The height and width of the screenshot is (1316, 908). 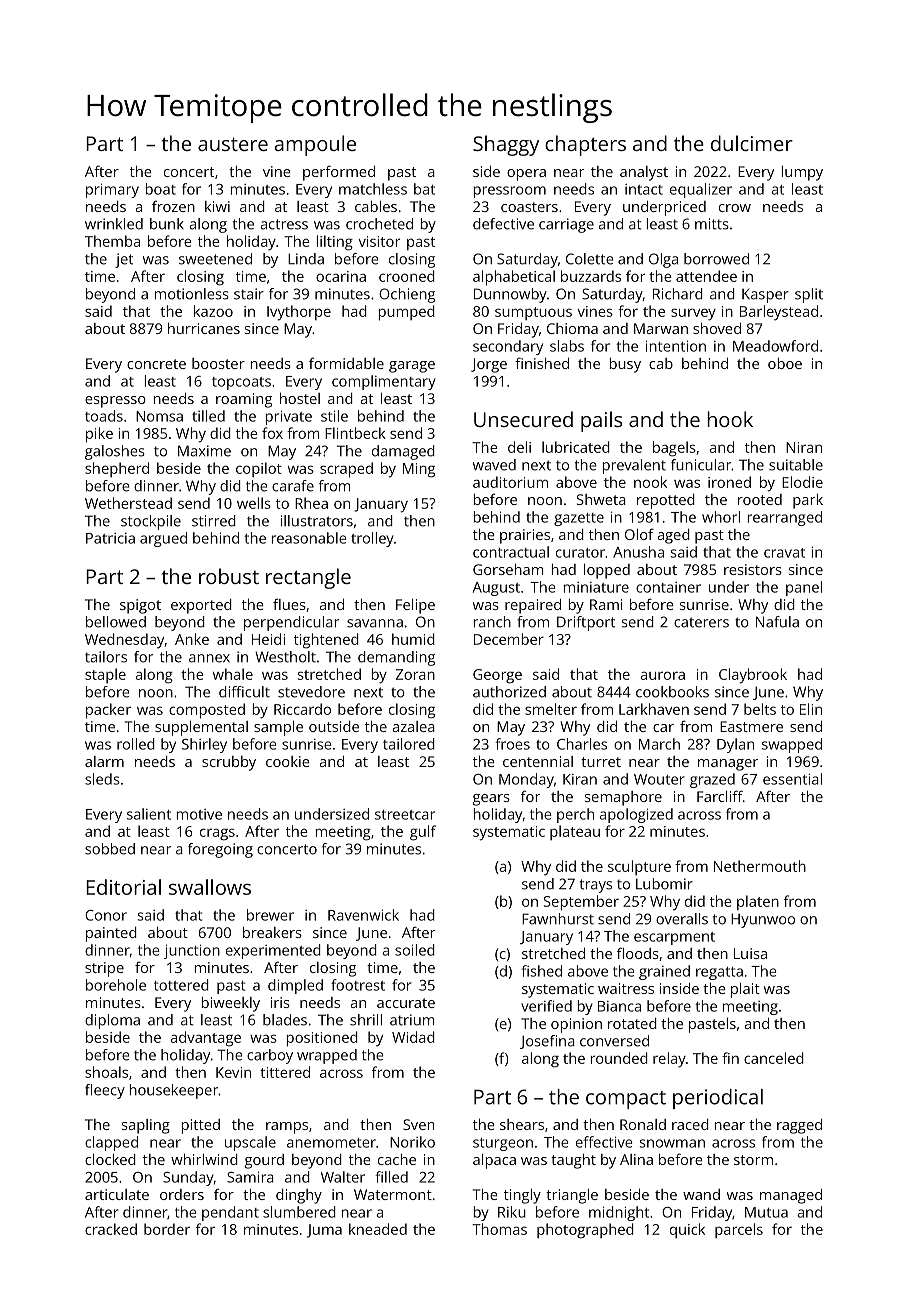 What do you see at coordinates (752, 143) in the screenshot?
I see `dulcimer` at bounding box center [752, 143].
